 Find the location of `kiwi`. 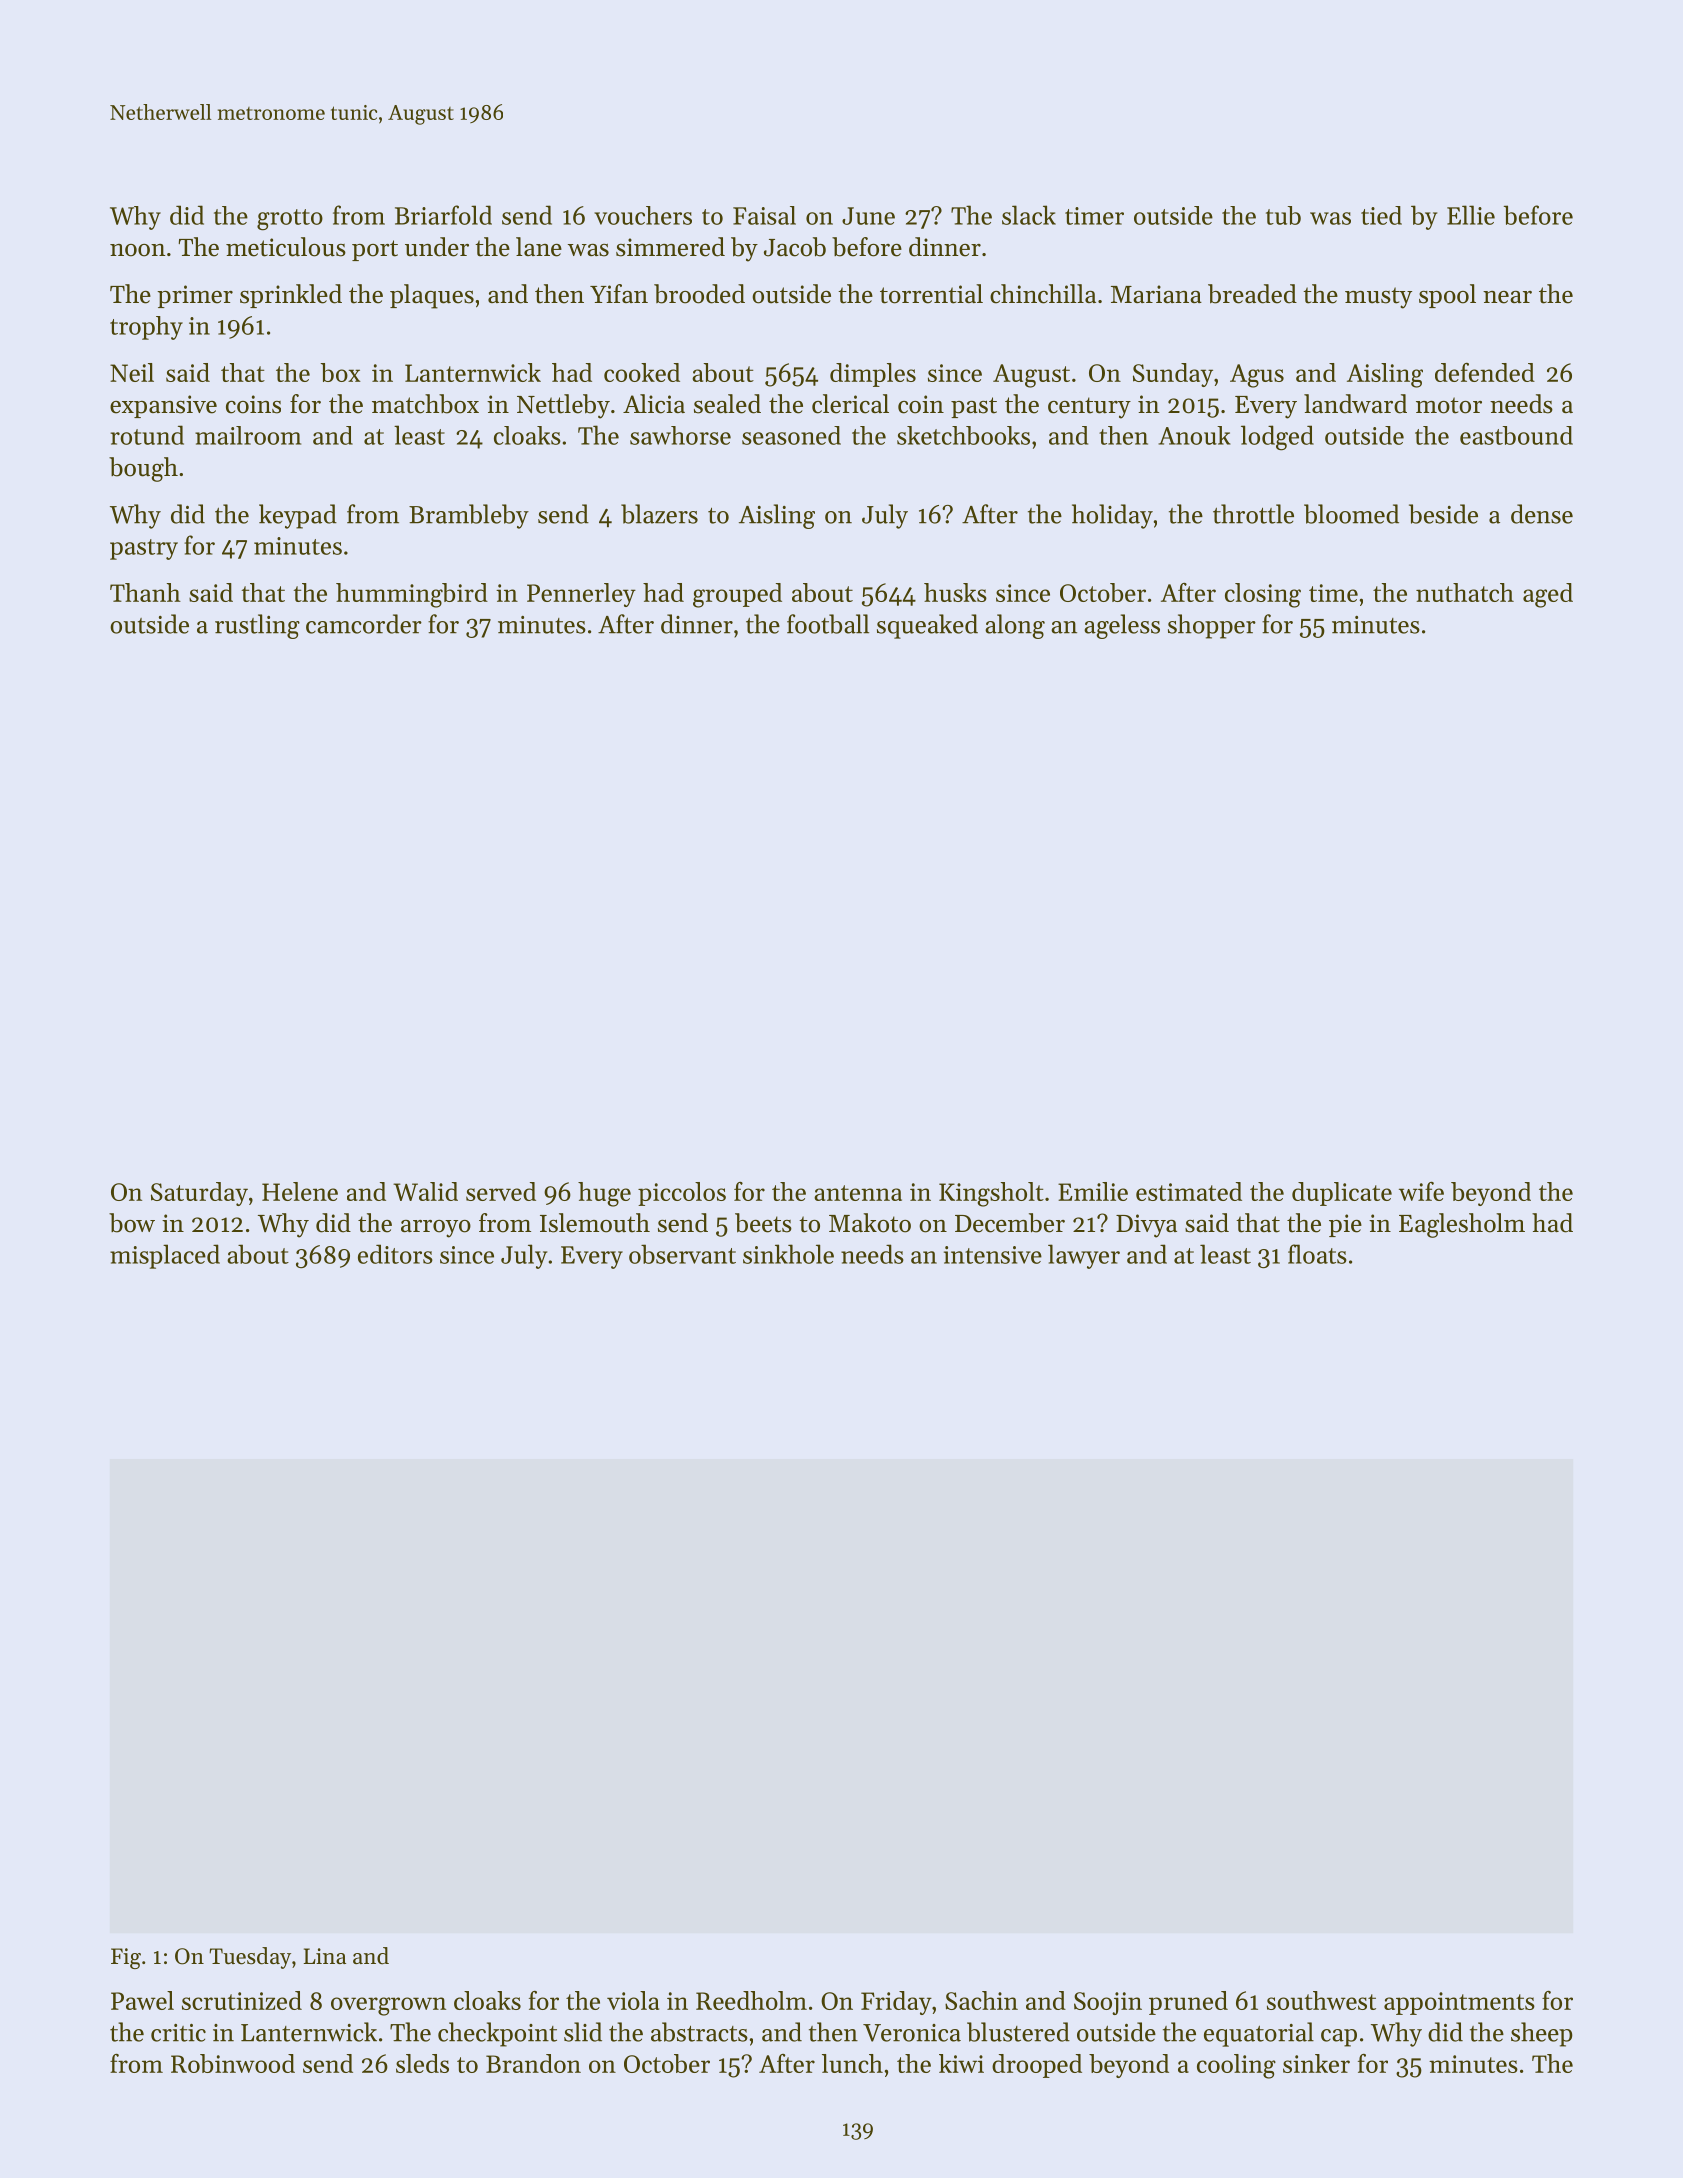

kiwi is located at coordinates (961, 2063).
